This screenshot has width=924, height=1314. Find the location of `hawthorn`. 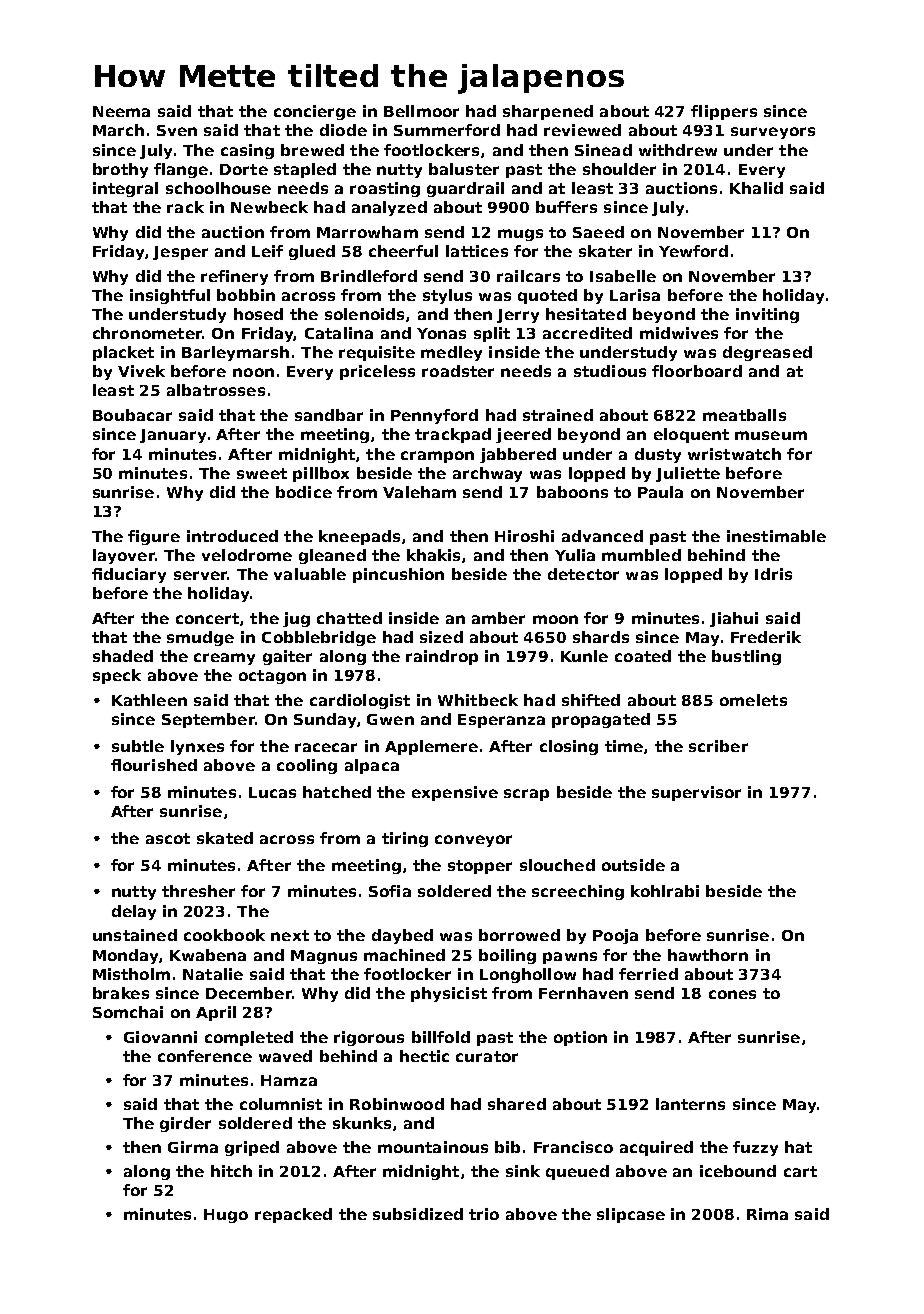

hawthorn is located at coordinates (708, 955).
